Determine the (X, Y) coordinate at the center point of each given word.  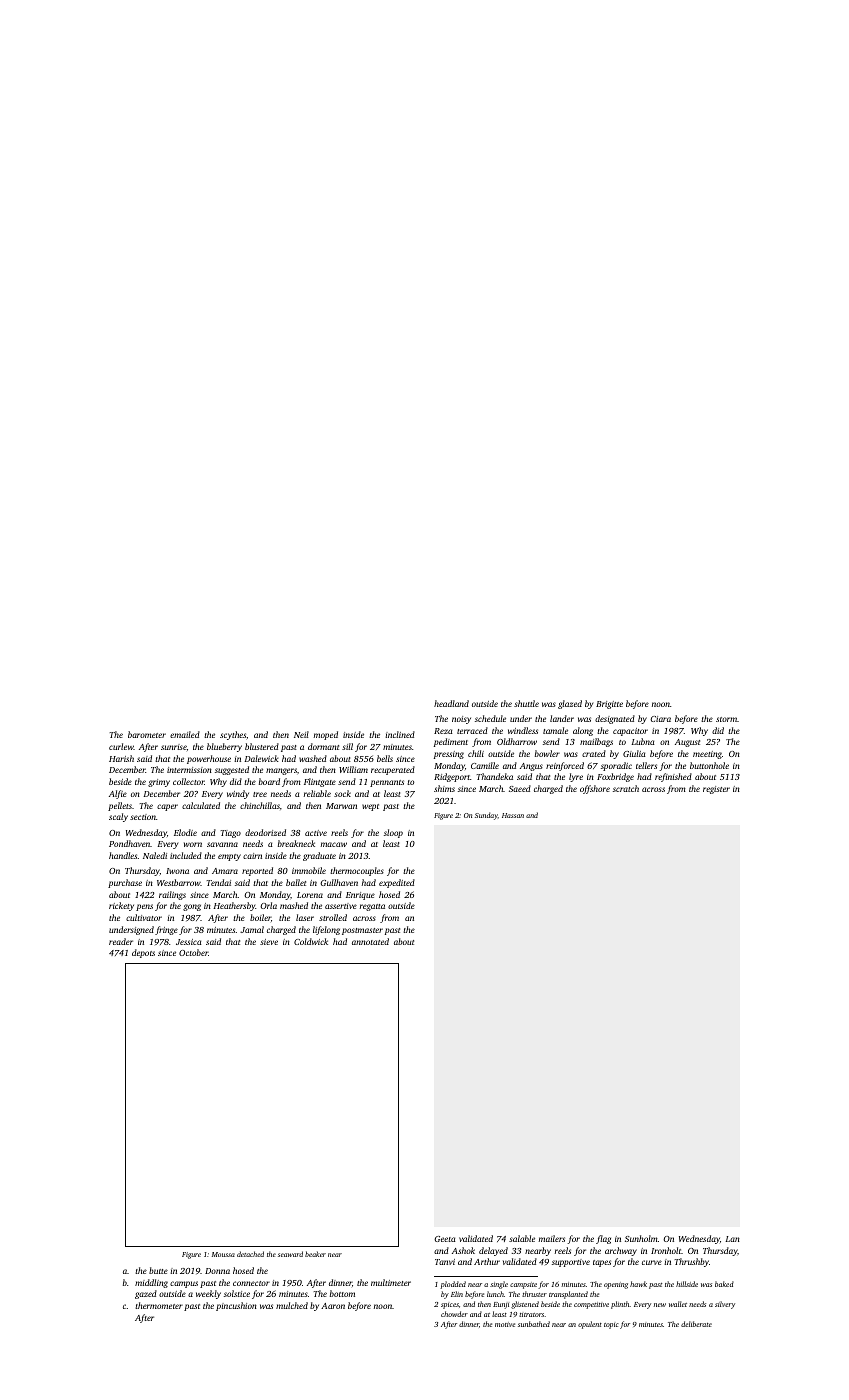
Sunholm (641, 1238)
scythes (233, 735)
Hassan (513, 815)
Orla (268, 905)
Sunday (486, 816)
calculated (201, 805)
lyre (576, 777)
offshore (595, 789)
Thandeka (495, 776)
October (193, 952)
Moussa (223, 1254)
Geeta (444, 1239)
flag (603, 1239)
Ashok (463, 1250)
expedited (397, 883)
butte (158, 1270)
